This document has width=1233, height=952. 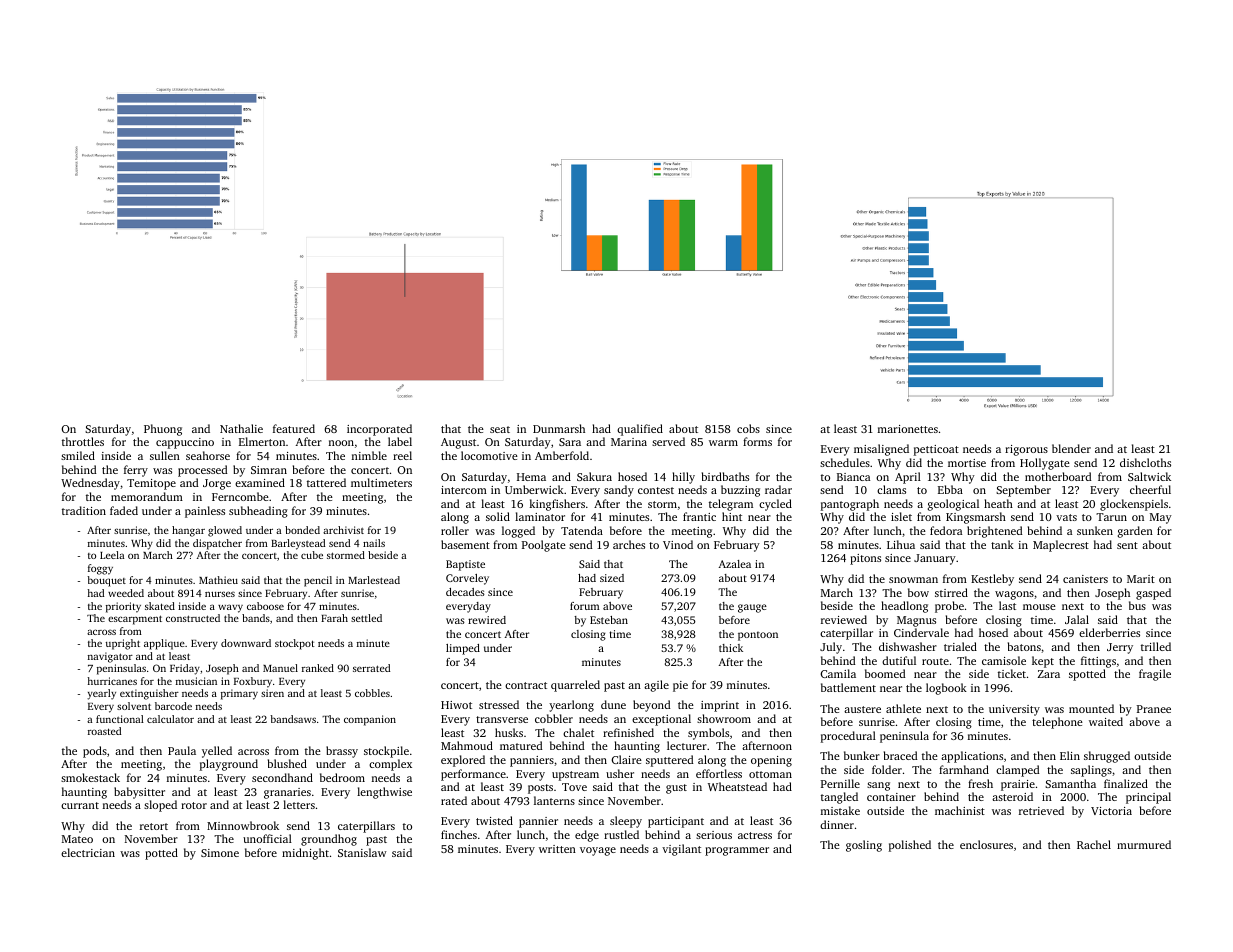 I want to click on polished, so click(x=910, y=846).
